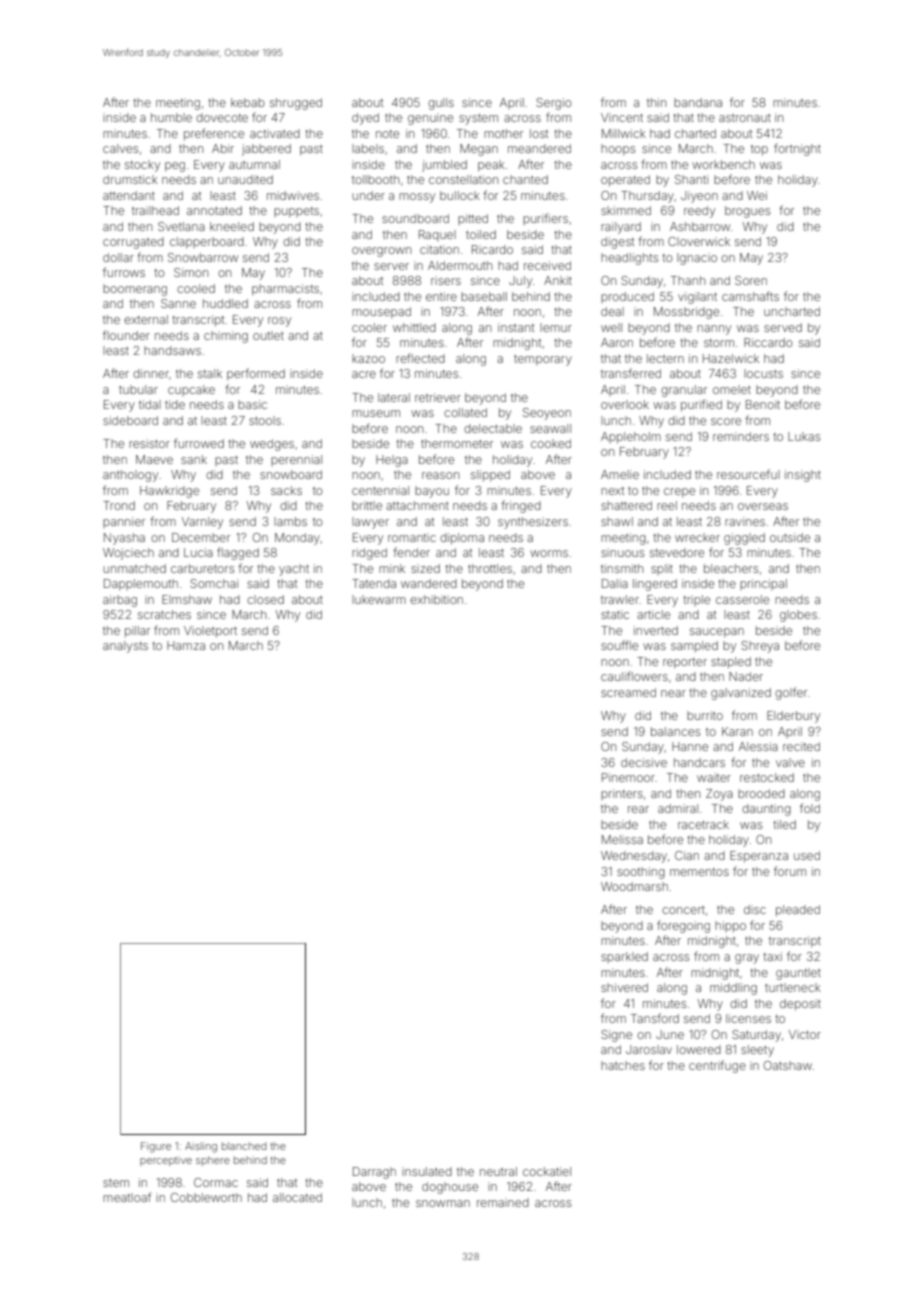 This page has height=1308, width=924. I want to click on remained, so click(503, 1202).
